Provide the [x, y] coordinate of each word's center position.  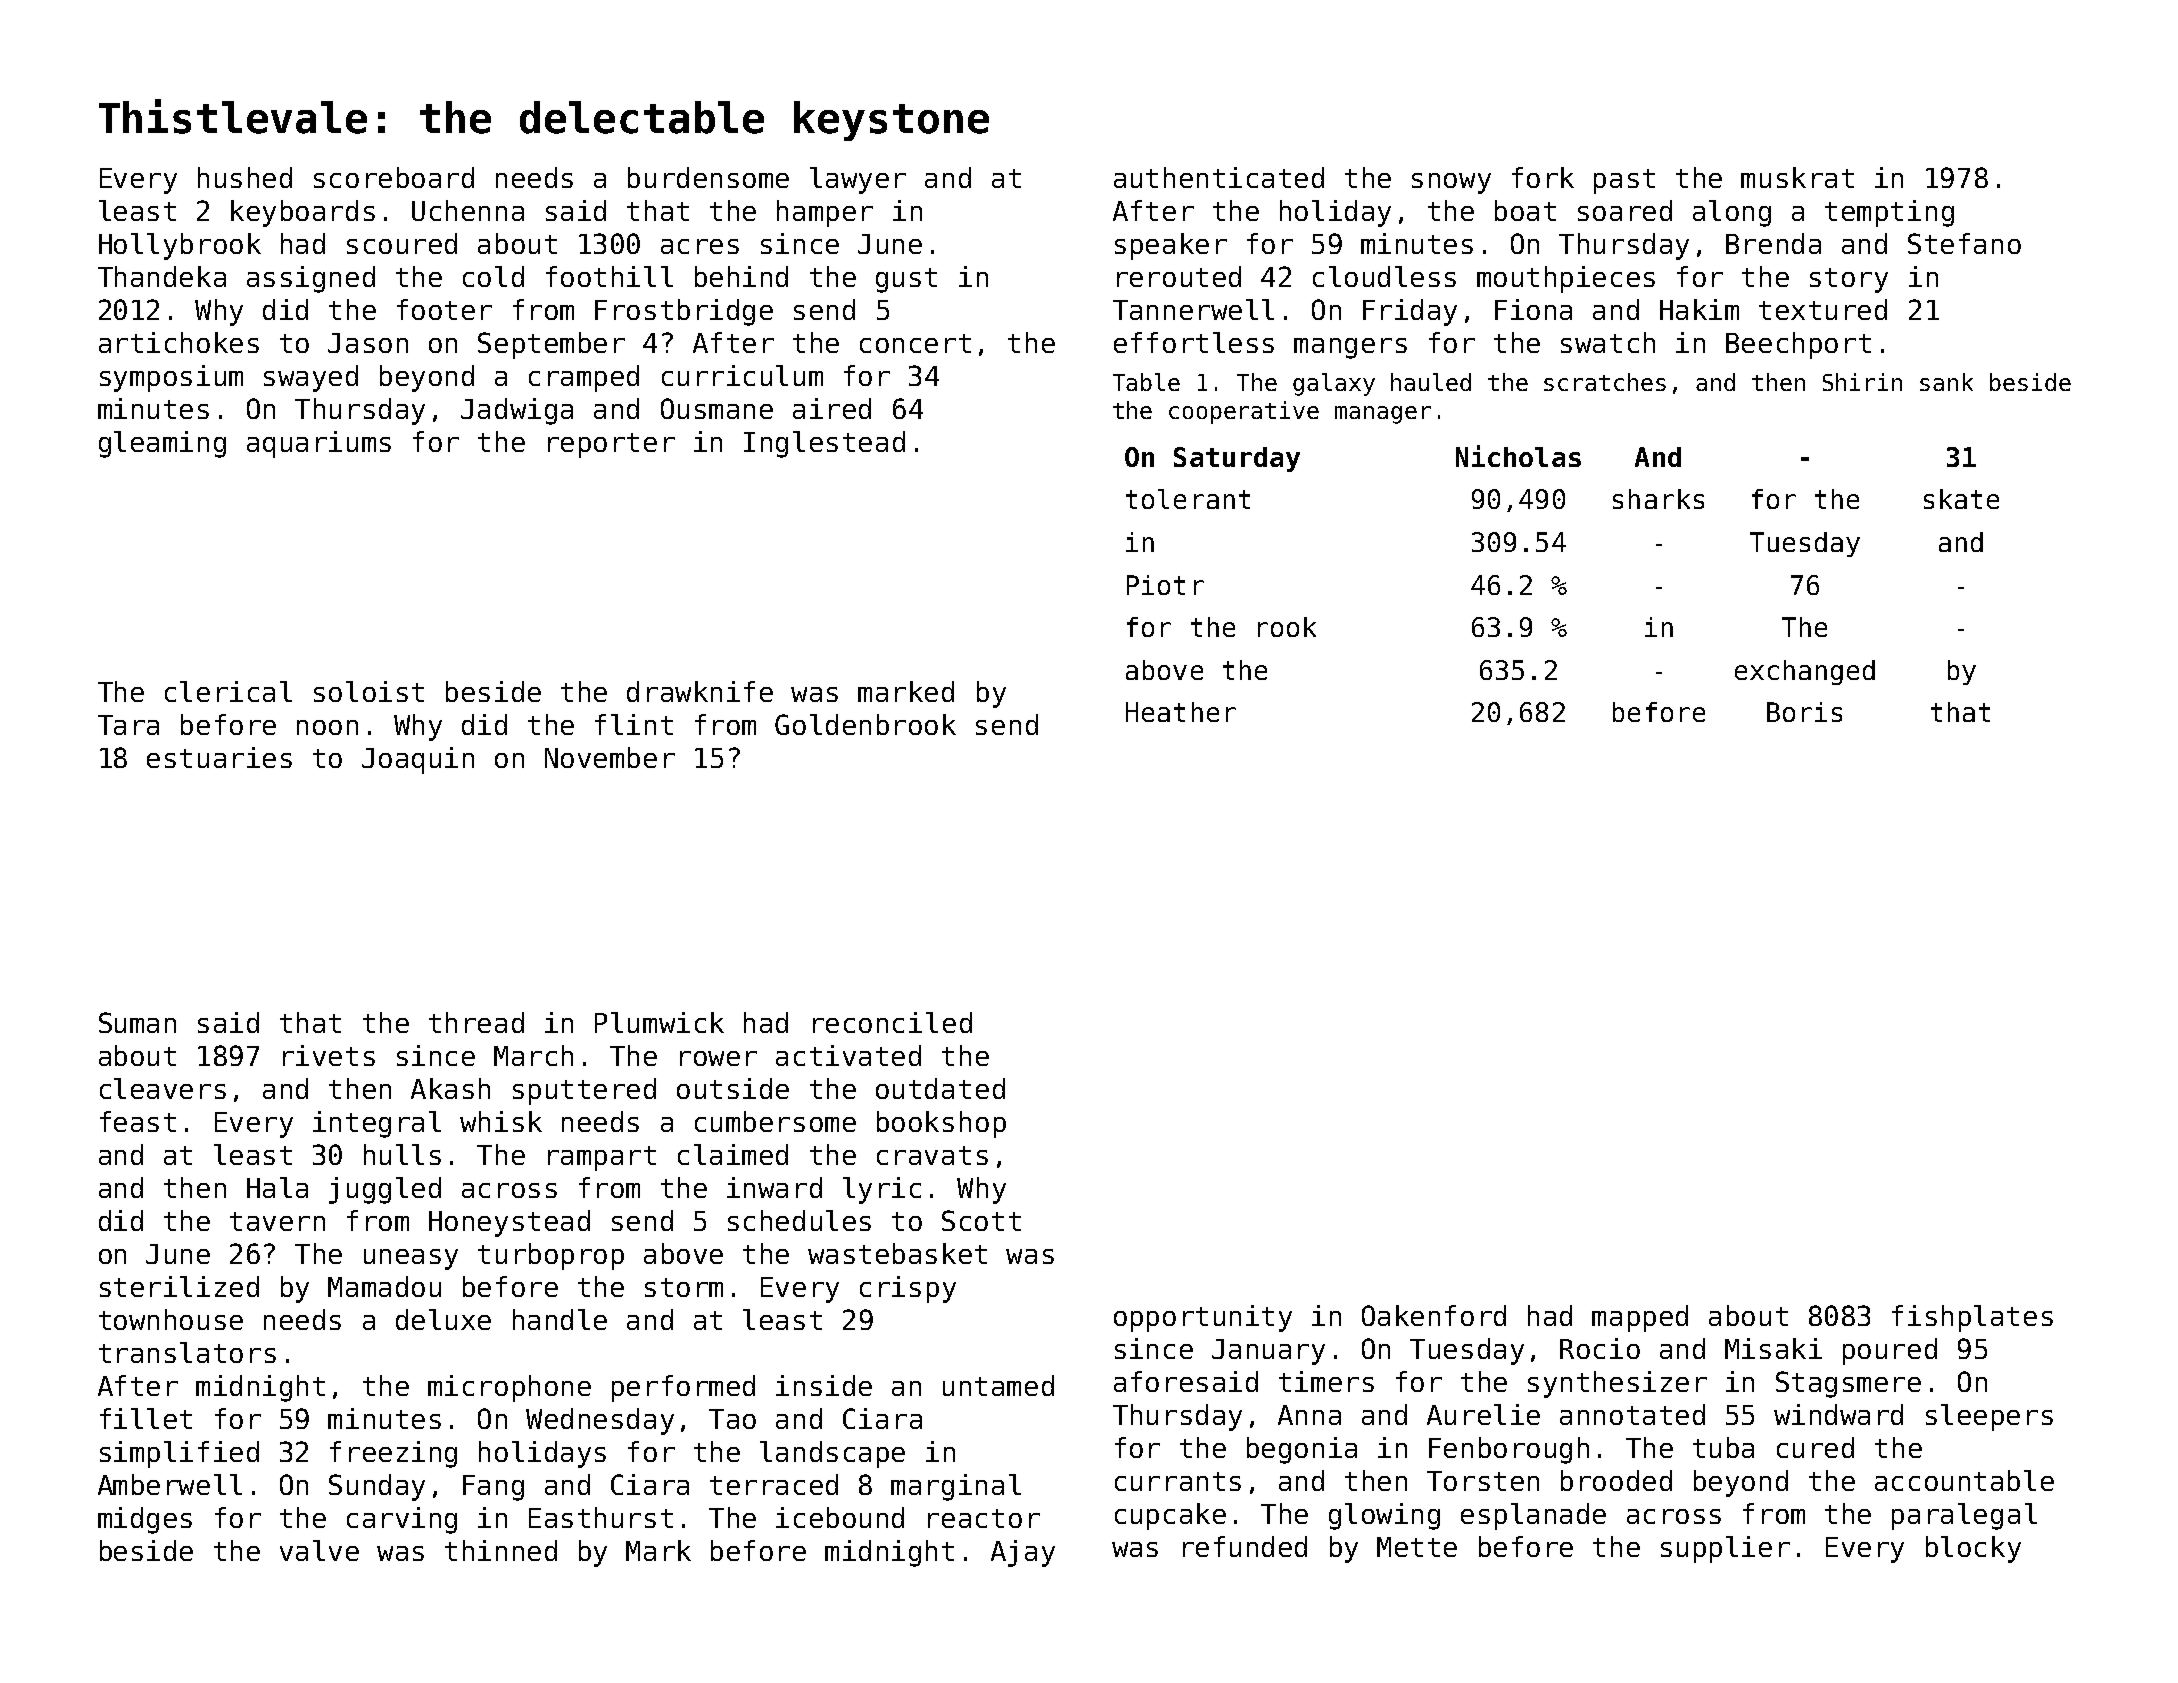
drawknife [700, 691]
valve [319, 1550]
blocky [1973, 1549]
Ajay [1023, 1553]
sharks [1658, 499]
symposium [171, 378]
